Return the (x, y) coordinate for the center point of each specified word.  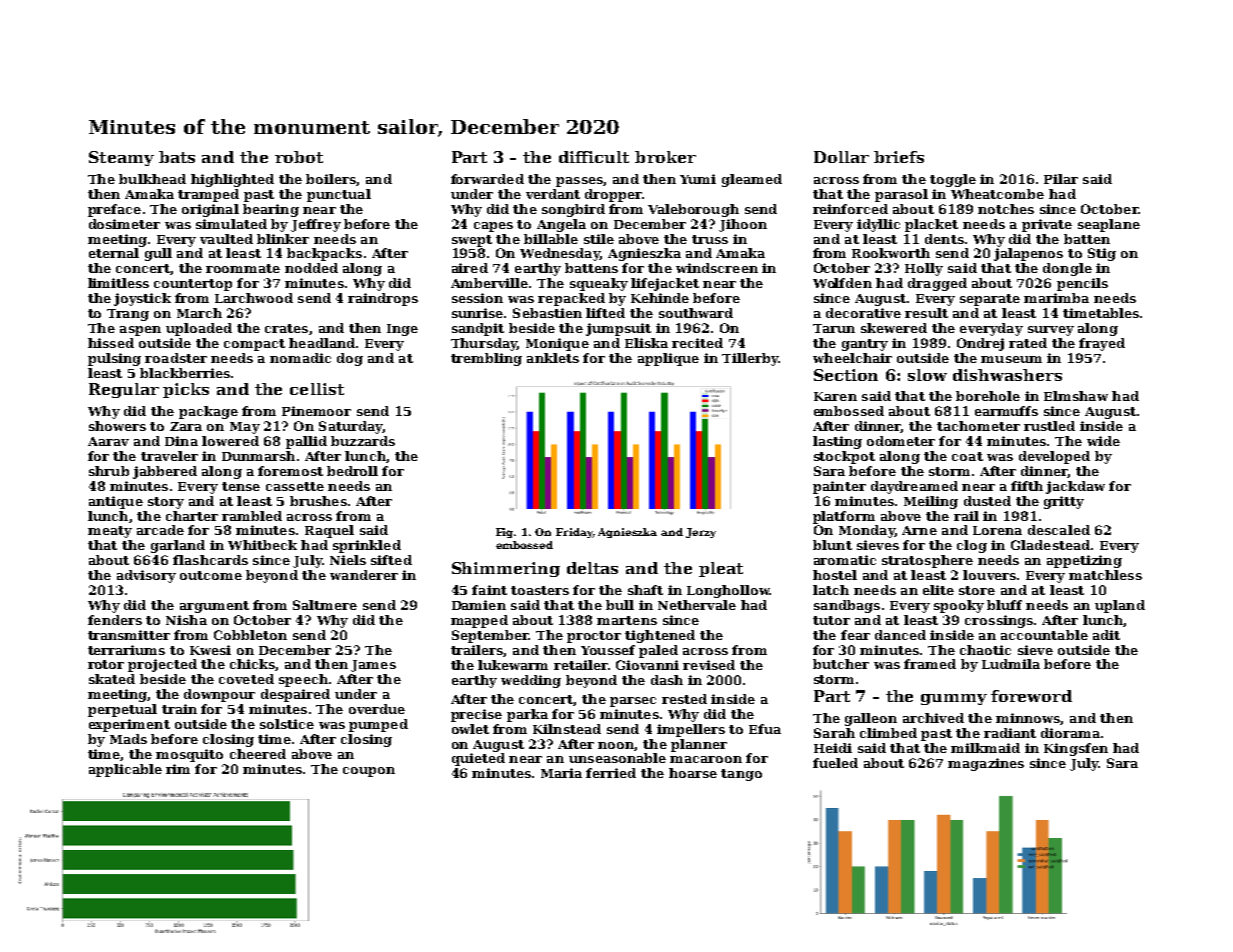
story (166, 503)
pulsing (114, 359)
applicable (125, 770)
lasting (837, 442)
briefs (899, 157)
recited (697, 343)
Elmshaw (1076, 396)
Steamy (121, 158)
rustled (1049, 426)
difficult (594, 157)
